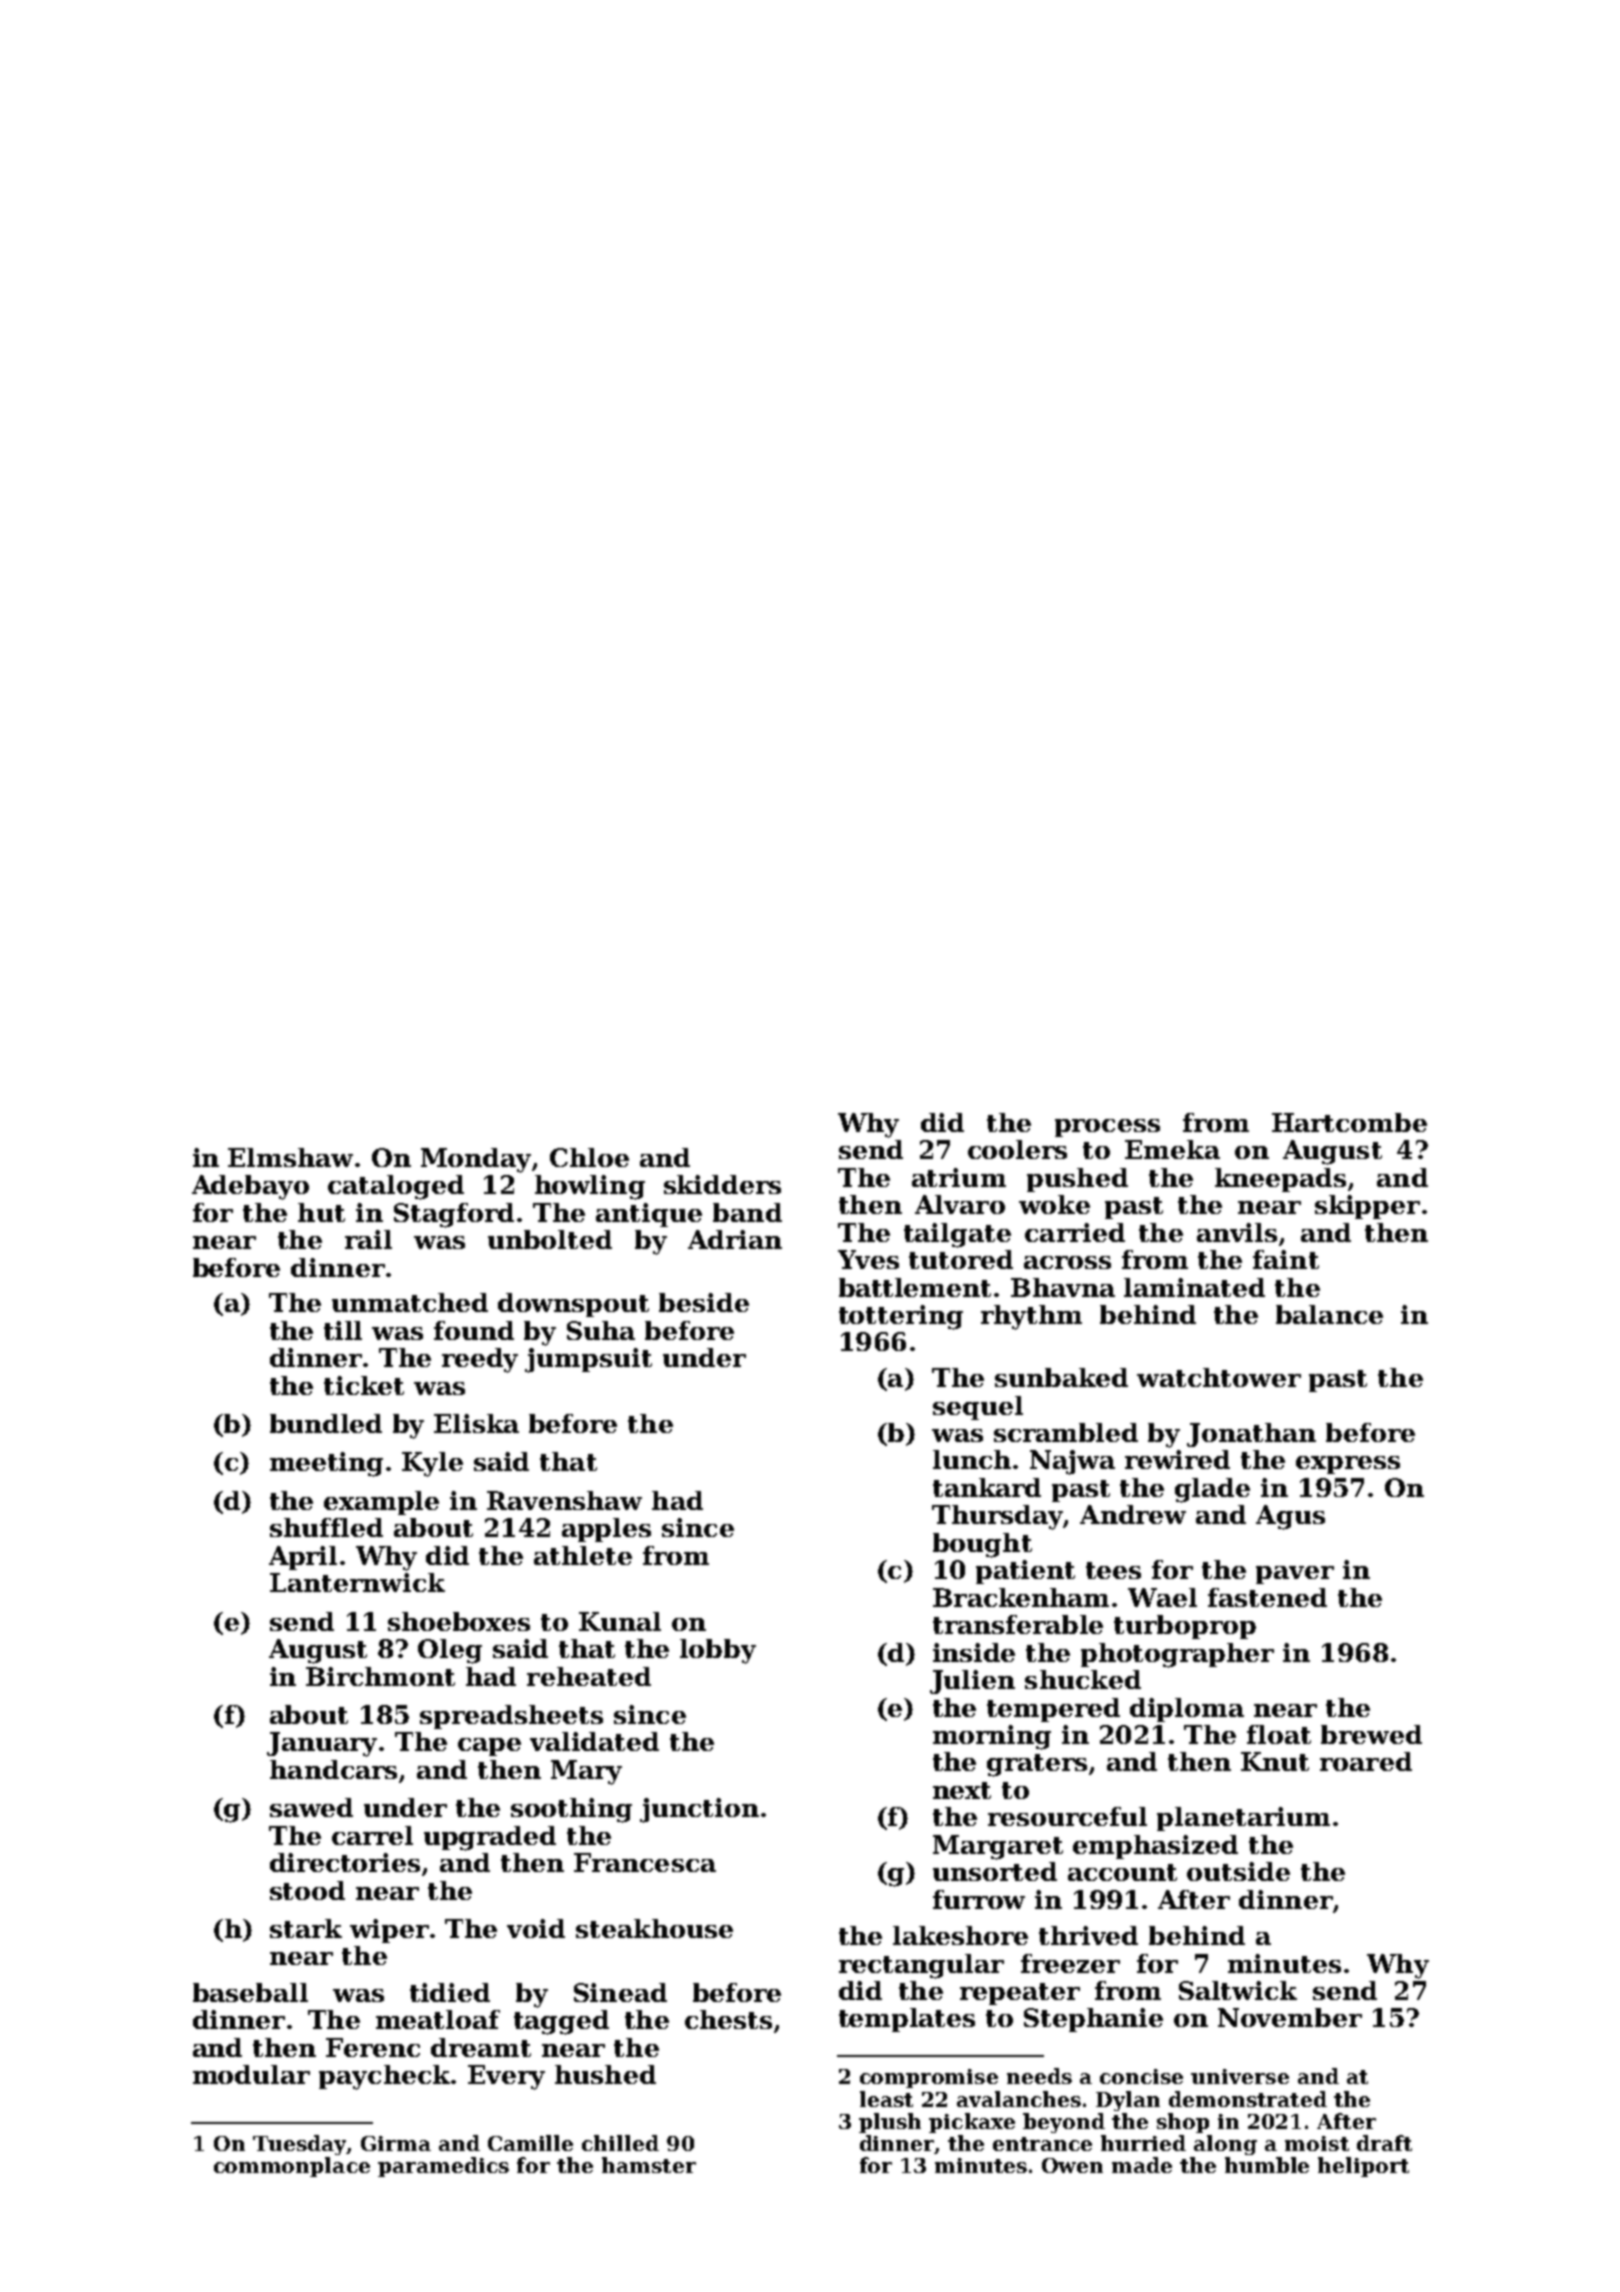  What do you see at coordinates (459, 1621) in the page?
I see `shoeboxes` at bounding box center [459, 1621].
